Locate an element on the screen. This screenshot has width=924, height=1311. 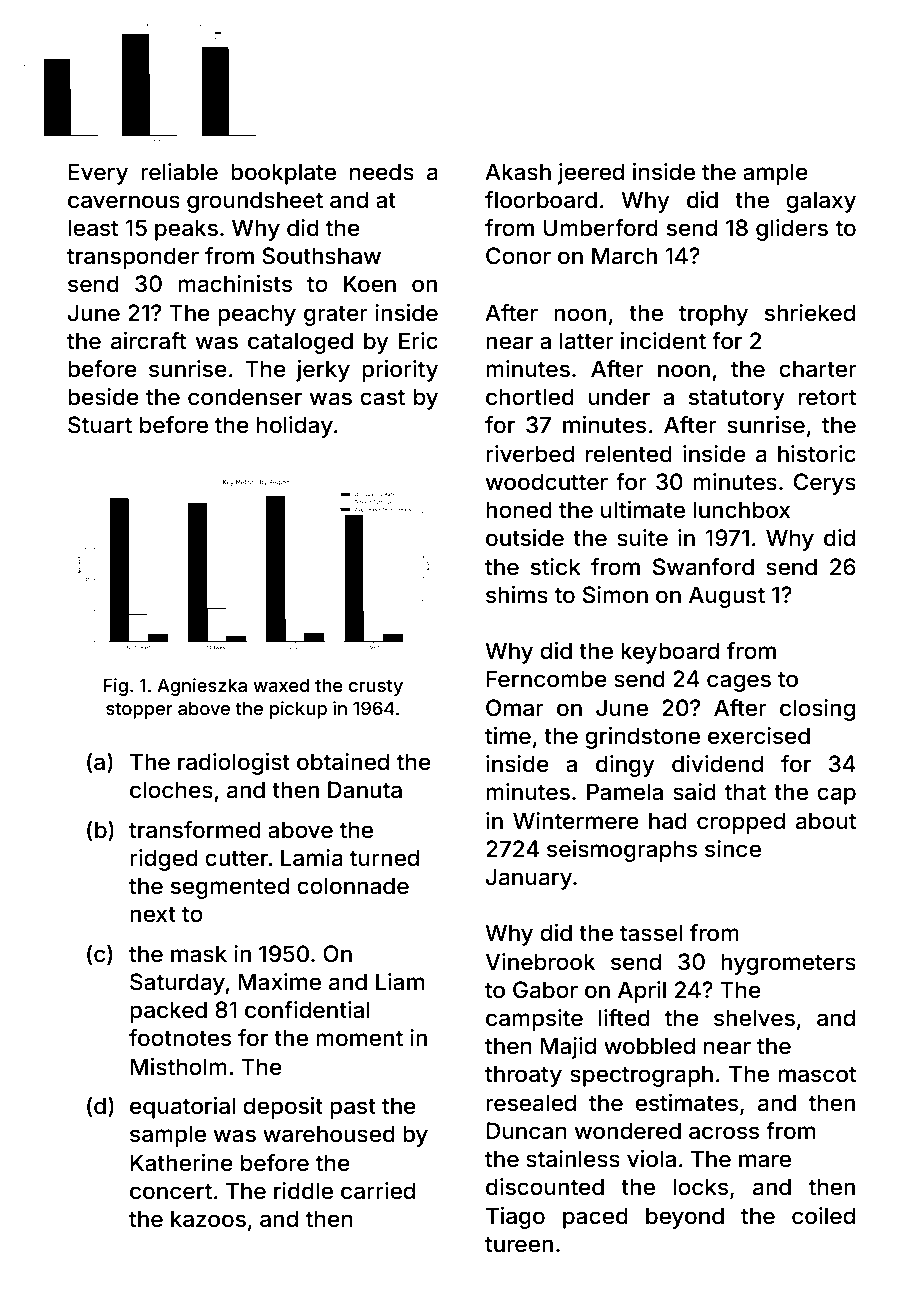
carried is located at coordinates (378, 1191).
